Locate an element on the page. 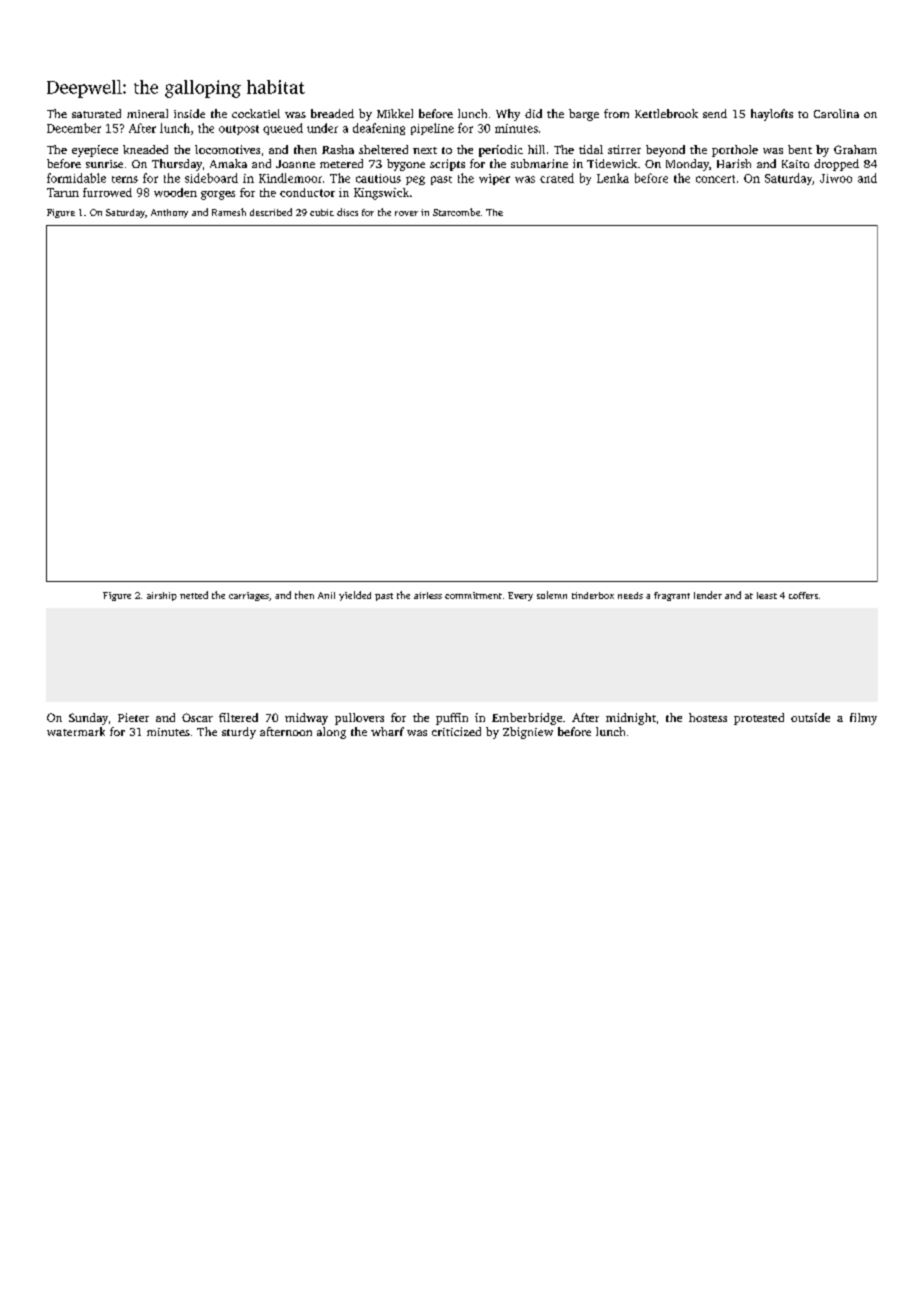  airless is located at coordinates (428, 595).
